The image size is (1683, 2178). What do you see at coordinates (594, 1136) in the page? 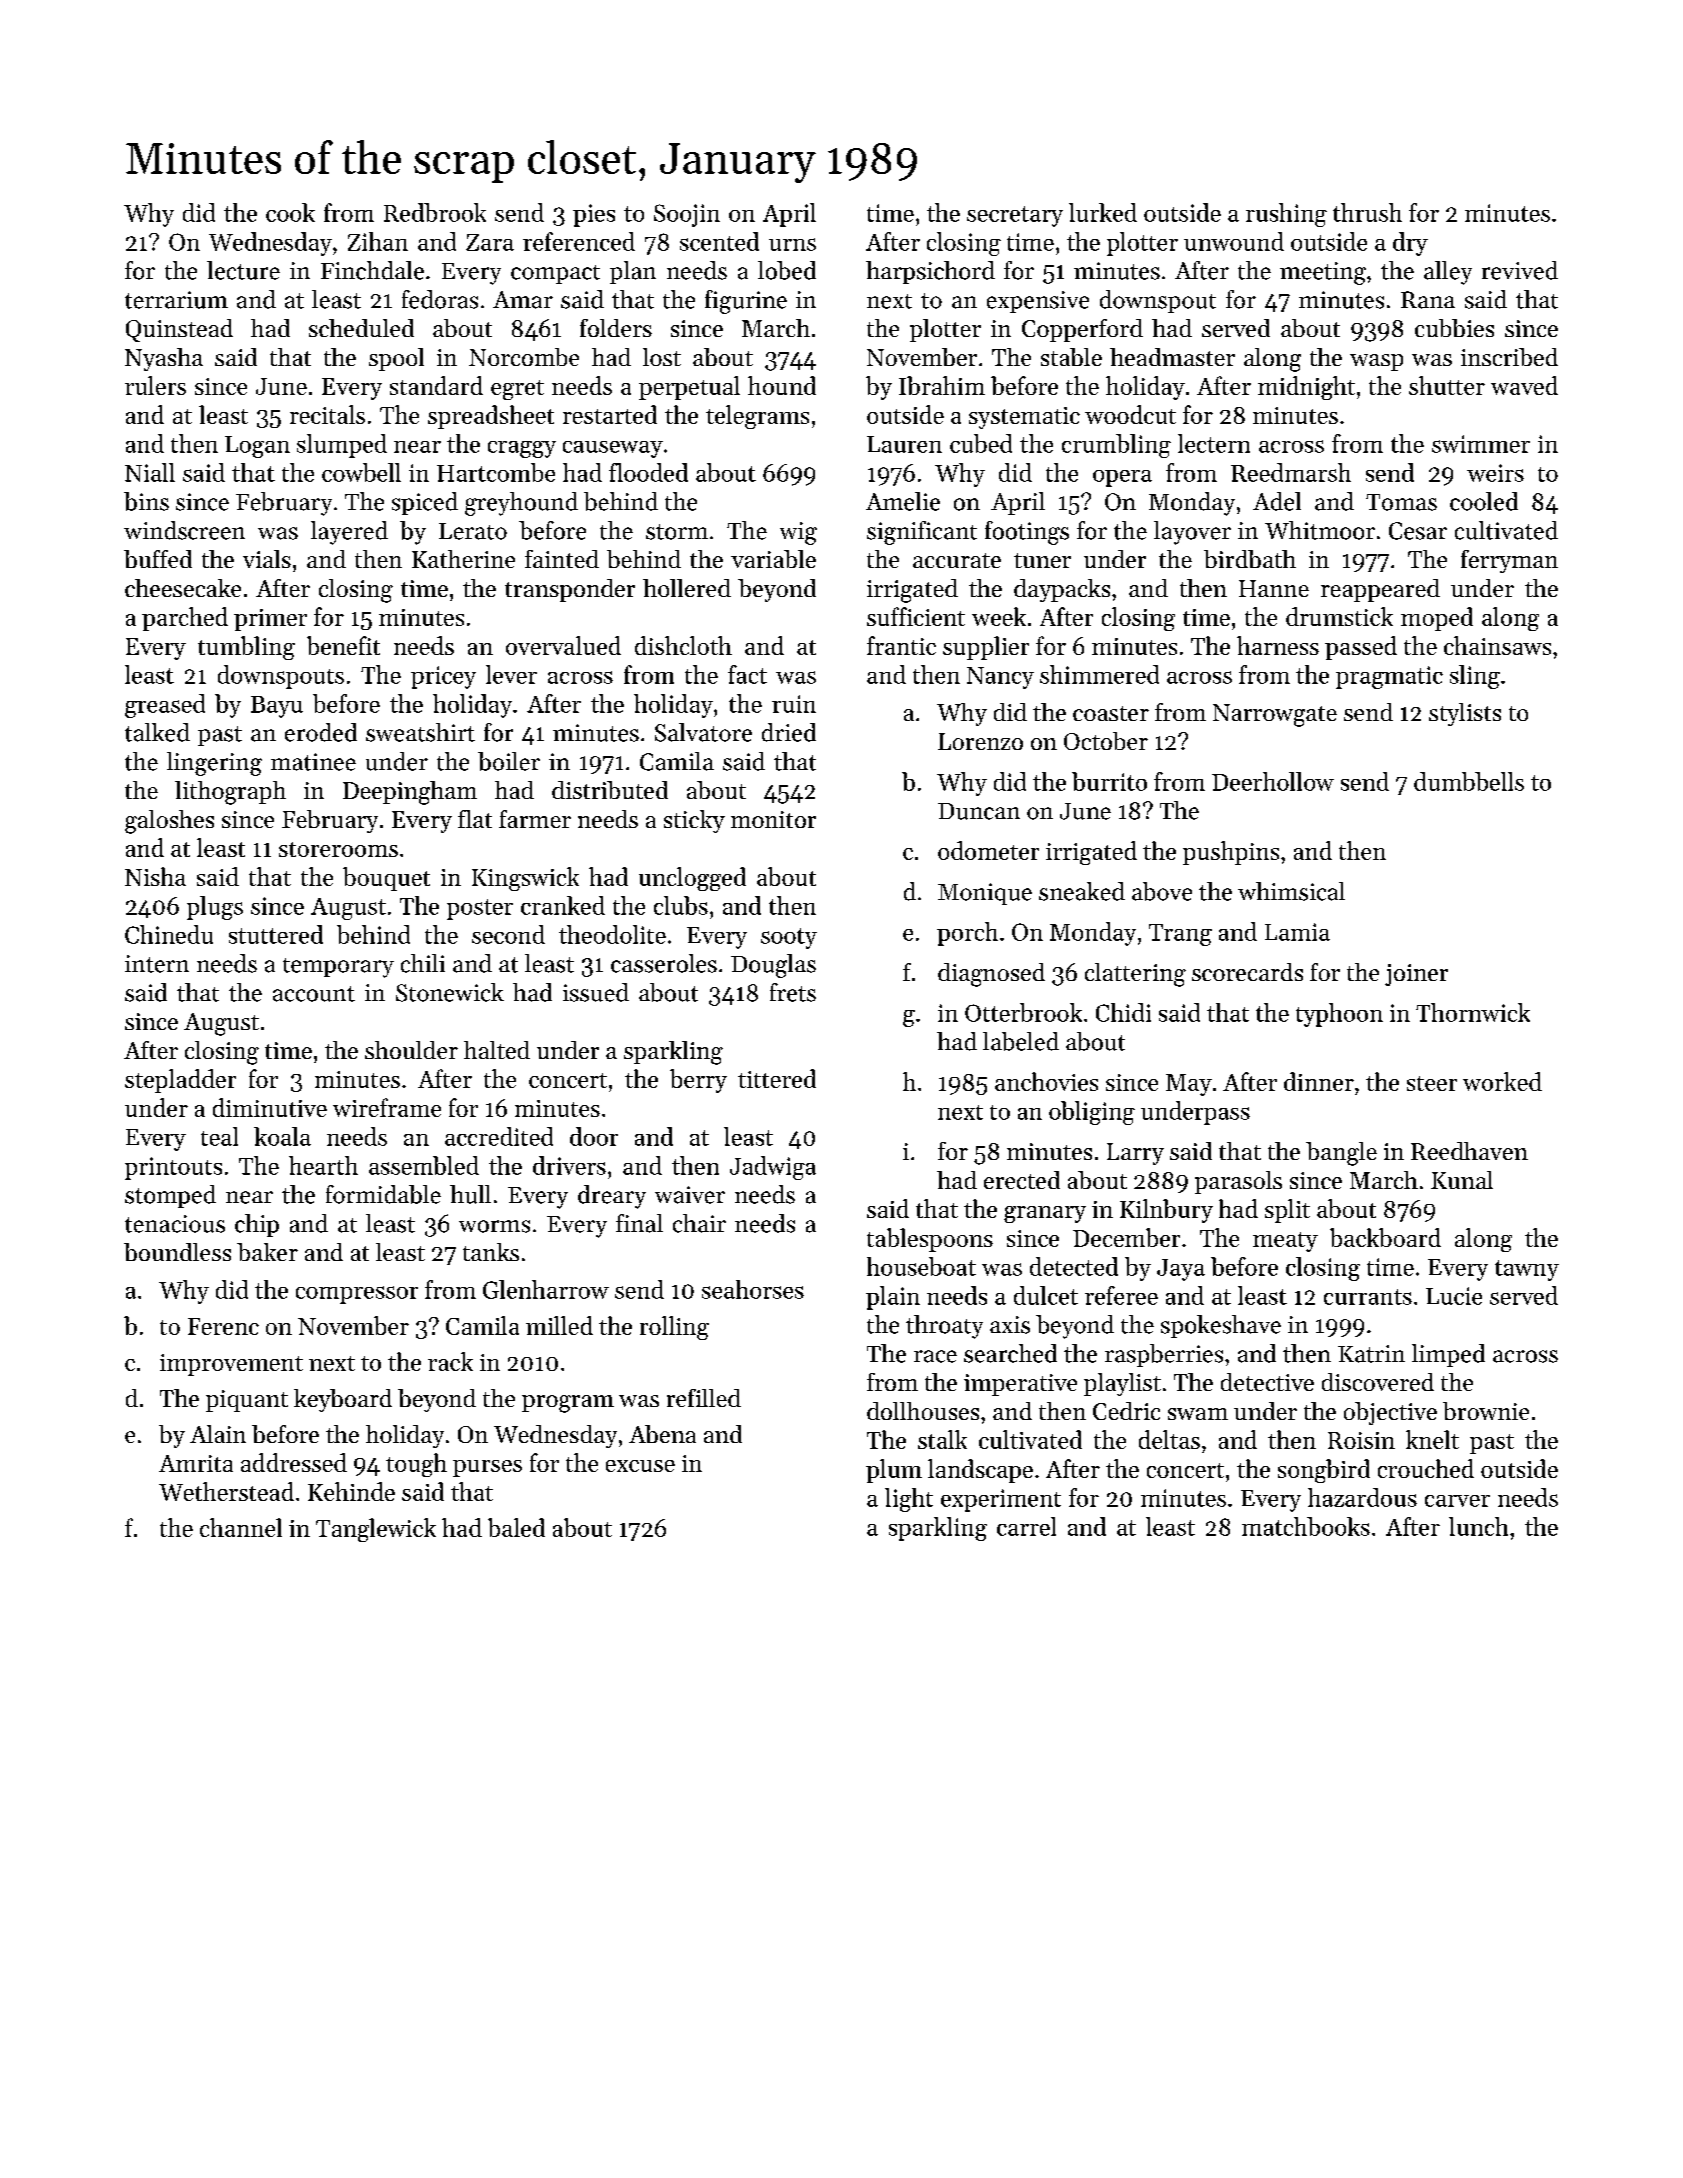
I see `door` at bounding box center [594, 1136].
